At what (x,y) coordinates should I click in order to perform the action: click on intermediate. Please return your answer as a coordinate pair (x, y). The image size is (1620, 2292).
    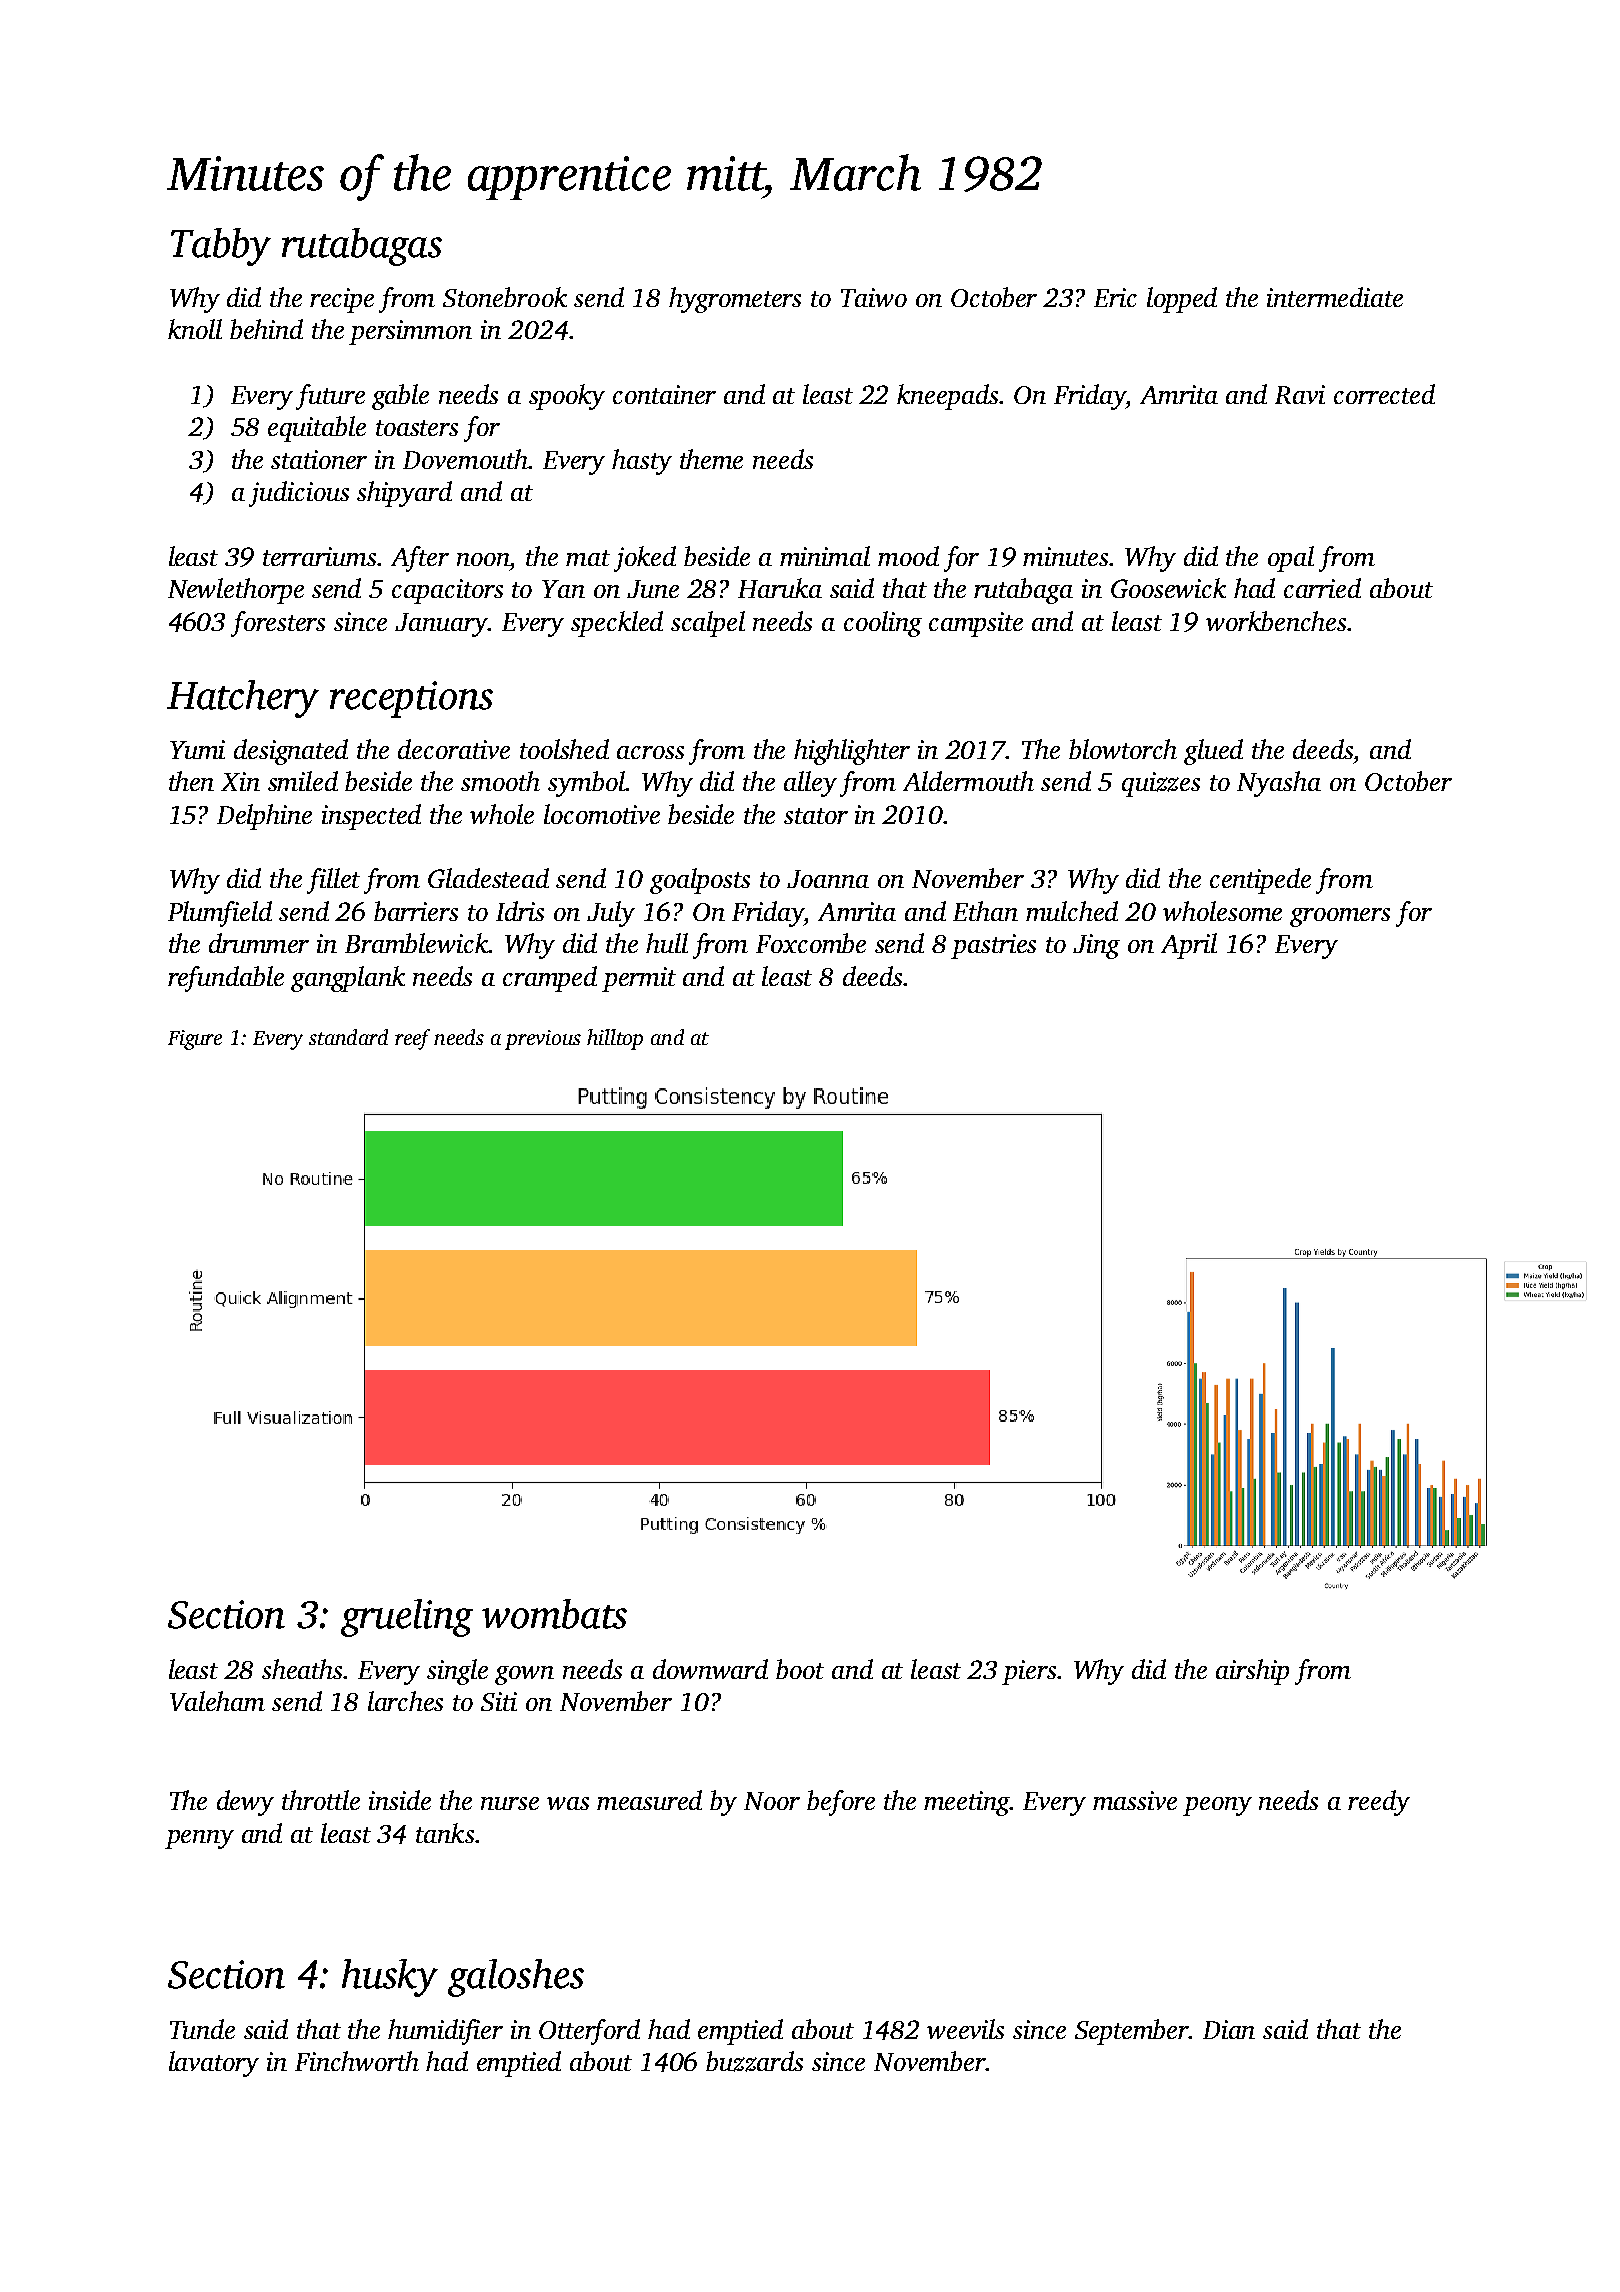
    Looking at the image, I should click on (1335, 297).
